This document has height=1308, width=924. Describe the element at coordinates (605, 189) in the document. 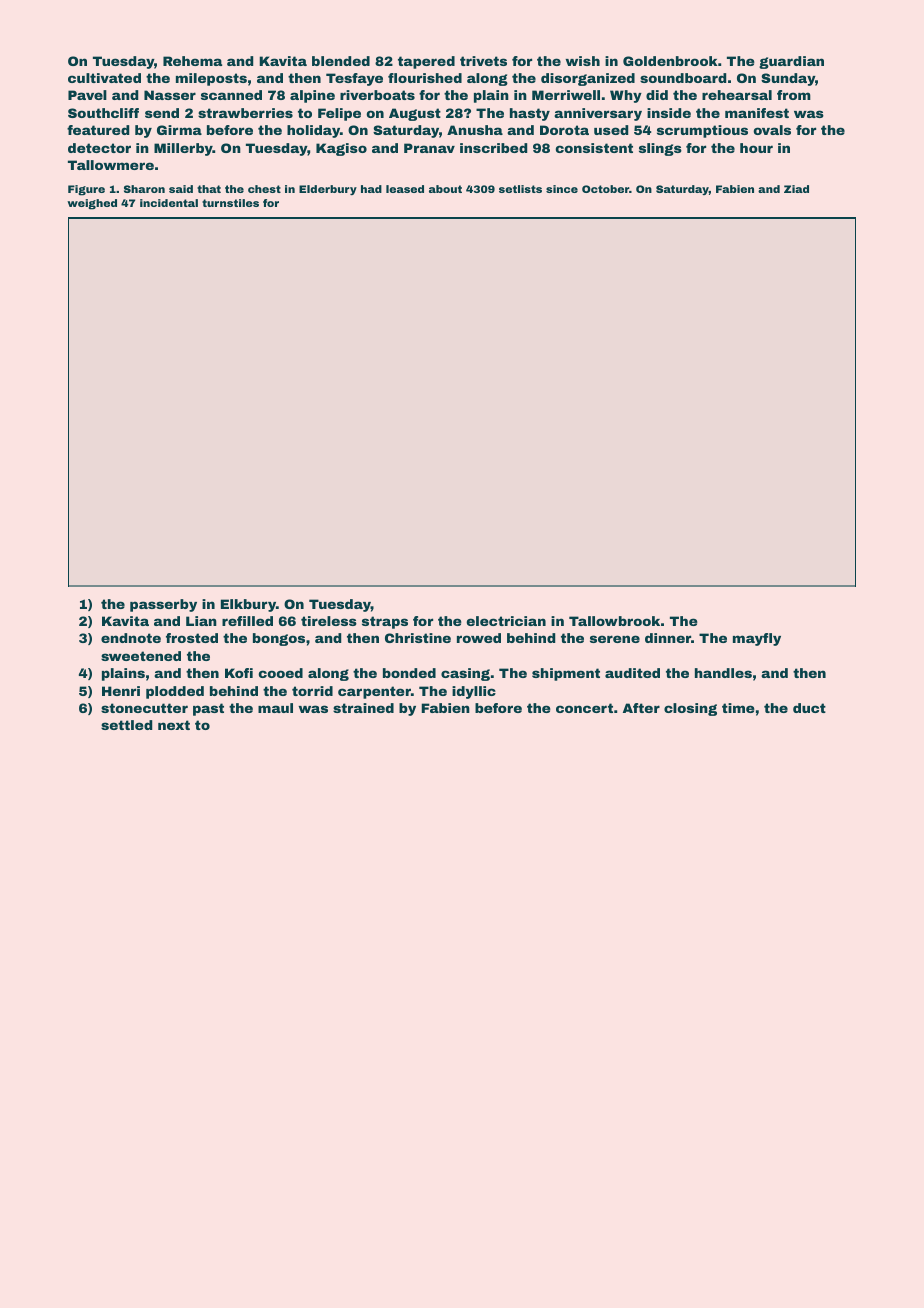

I see `October` at that location.
